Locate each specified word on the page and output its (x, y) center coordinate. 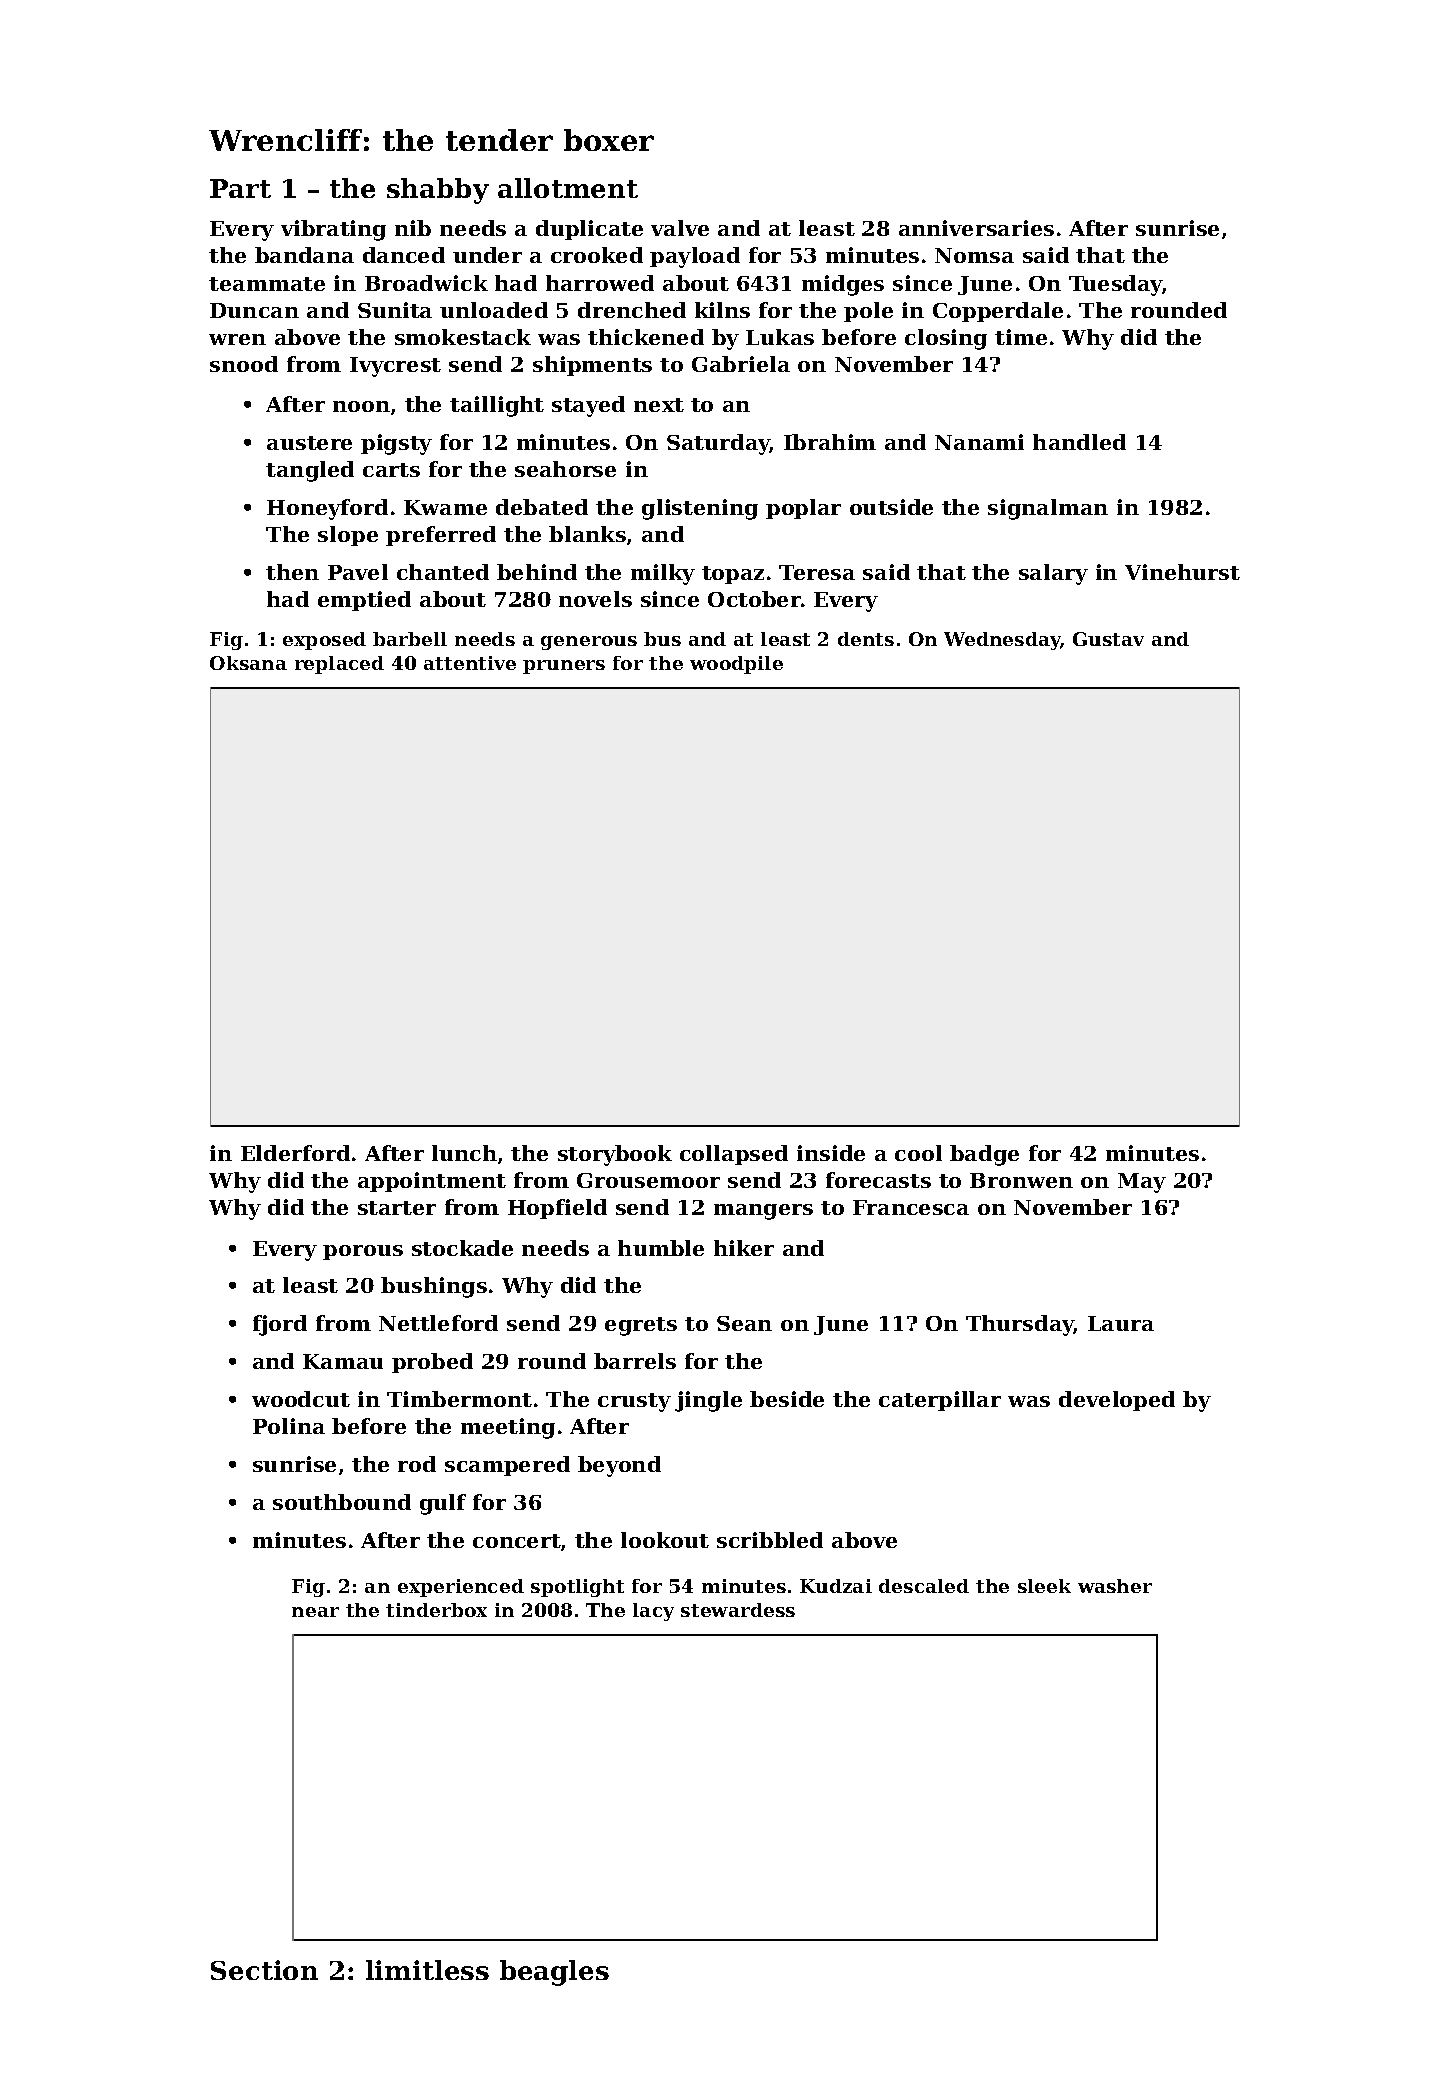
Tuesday (1116, 285)
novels (595, 599)
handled (1079, 442)
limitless (427, 1970)
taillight (497, 406)
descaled (924, 1586)
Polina (289, 1426)
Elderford (295, 1153)
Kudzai (836, 1586)
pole (868, 312)
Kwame (445, 507)
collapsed (734, 1155)
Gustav (1108, 639)
